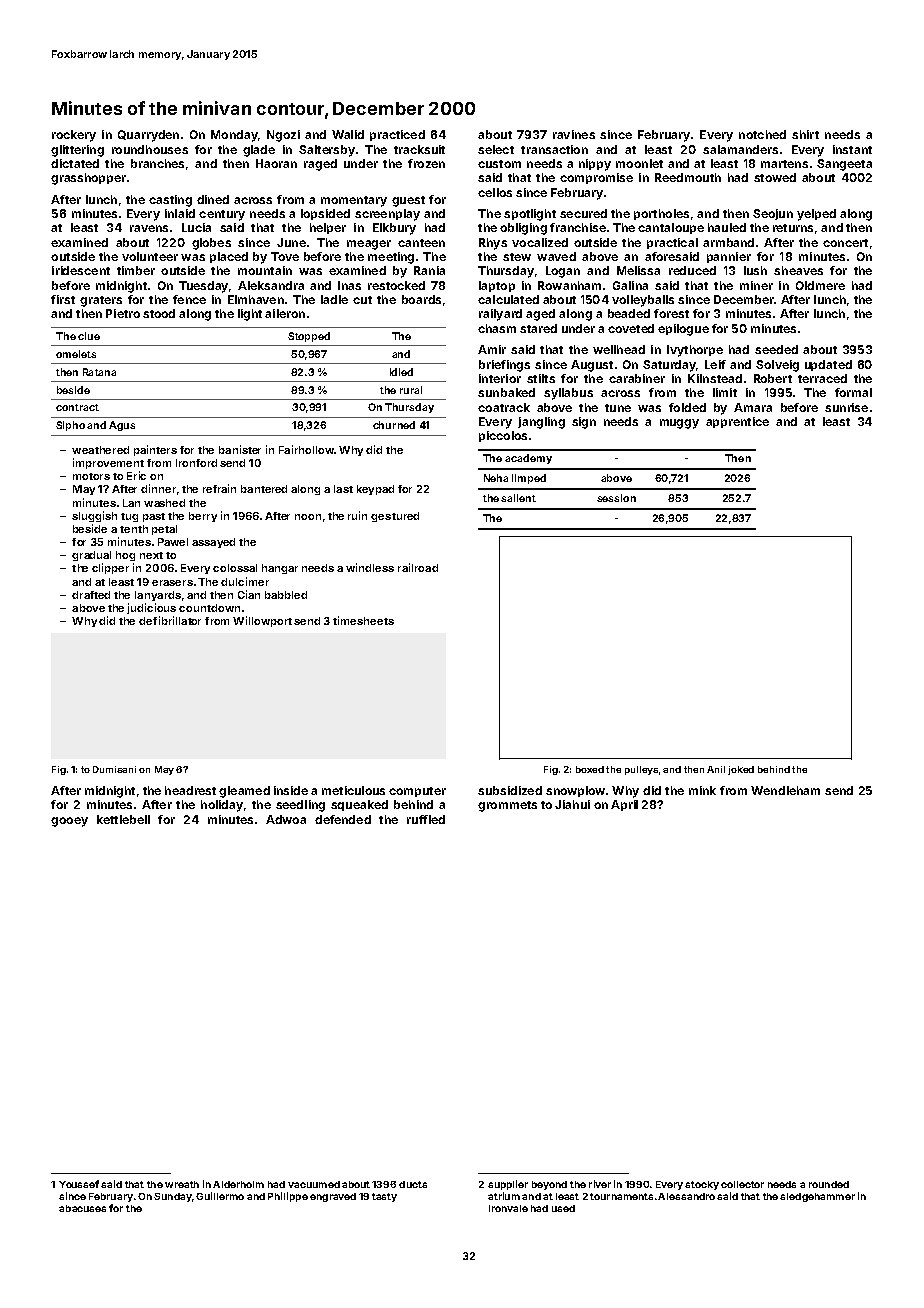 This screenshot has height=1308, width=924. I want to click on defibrillator, so click(170, 620).
